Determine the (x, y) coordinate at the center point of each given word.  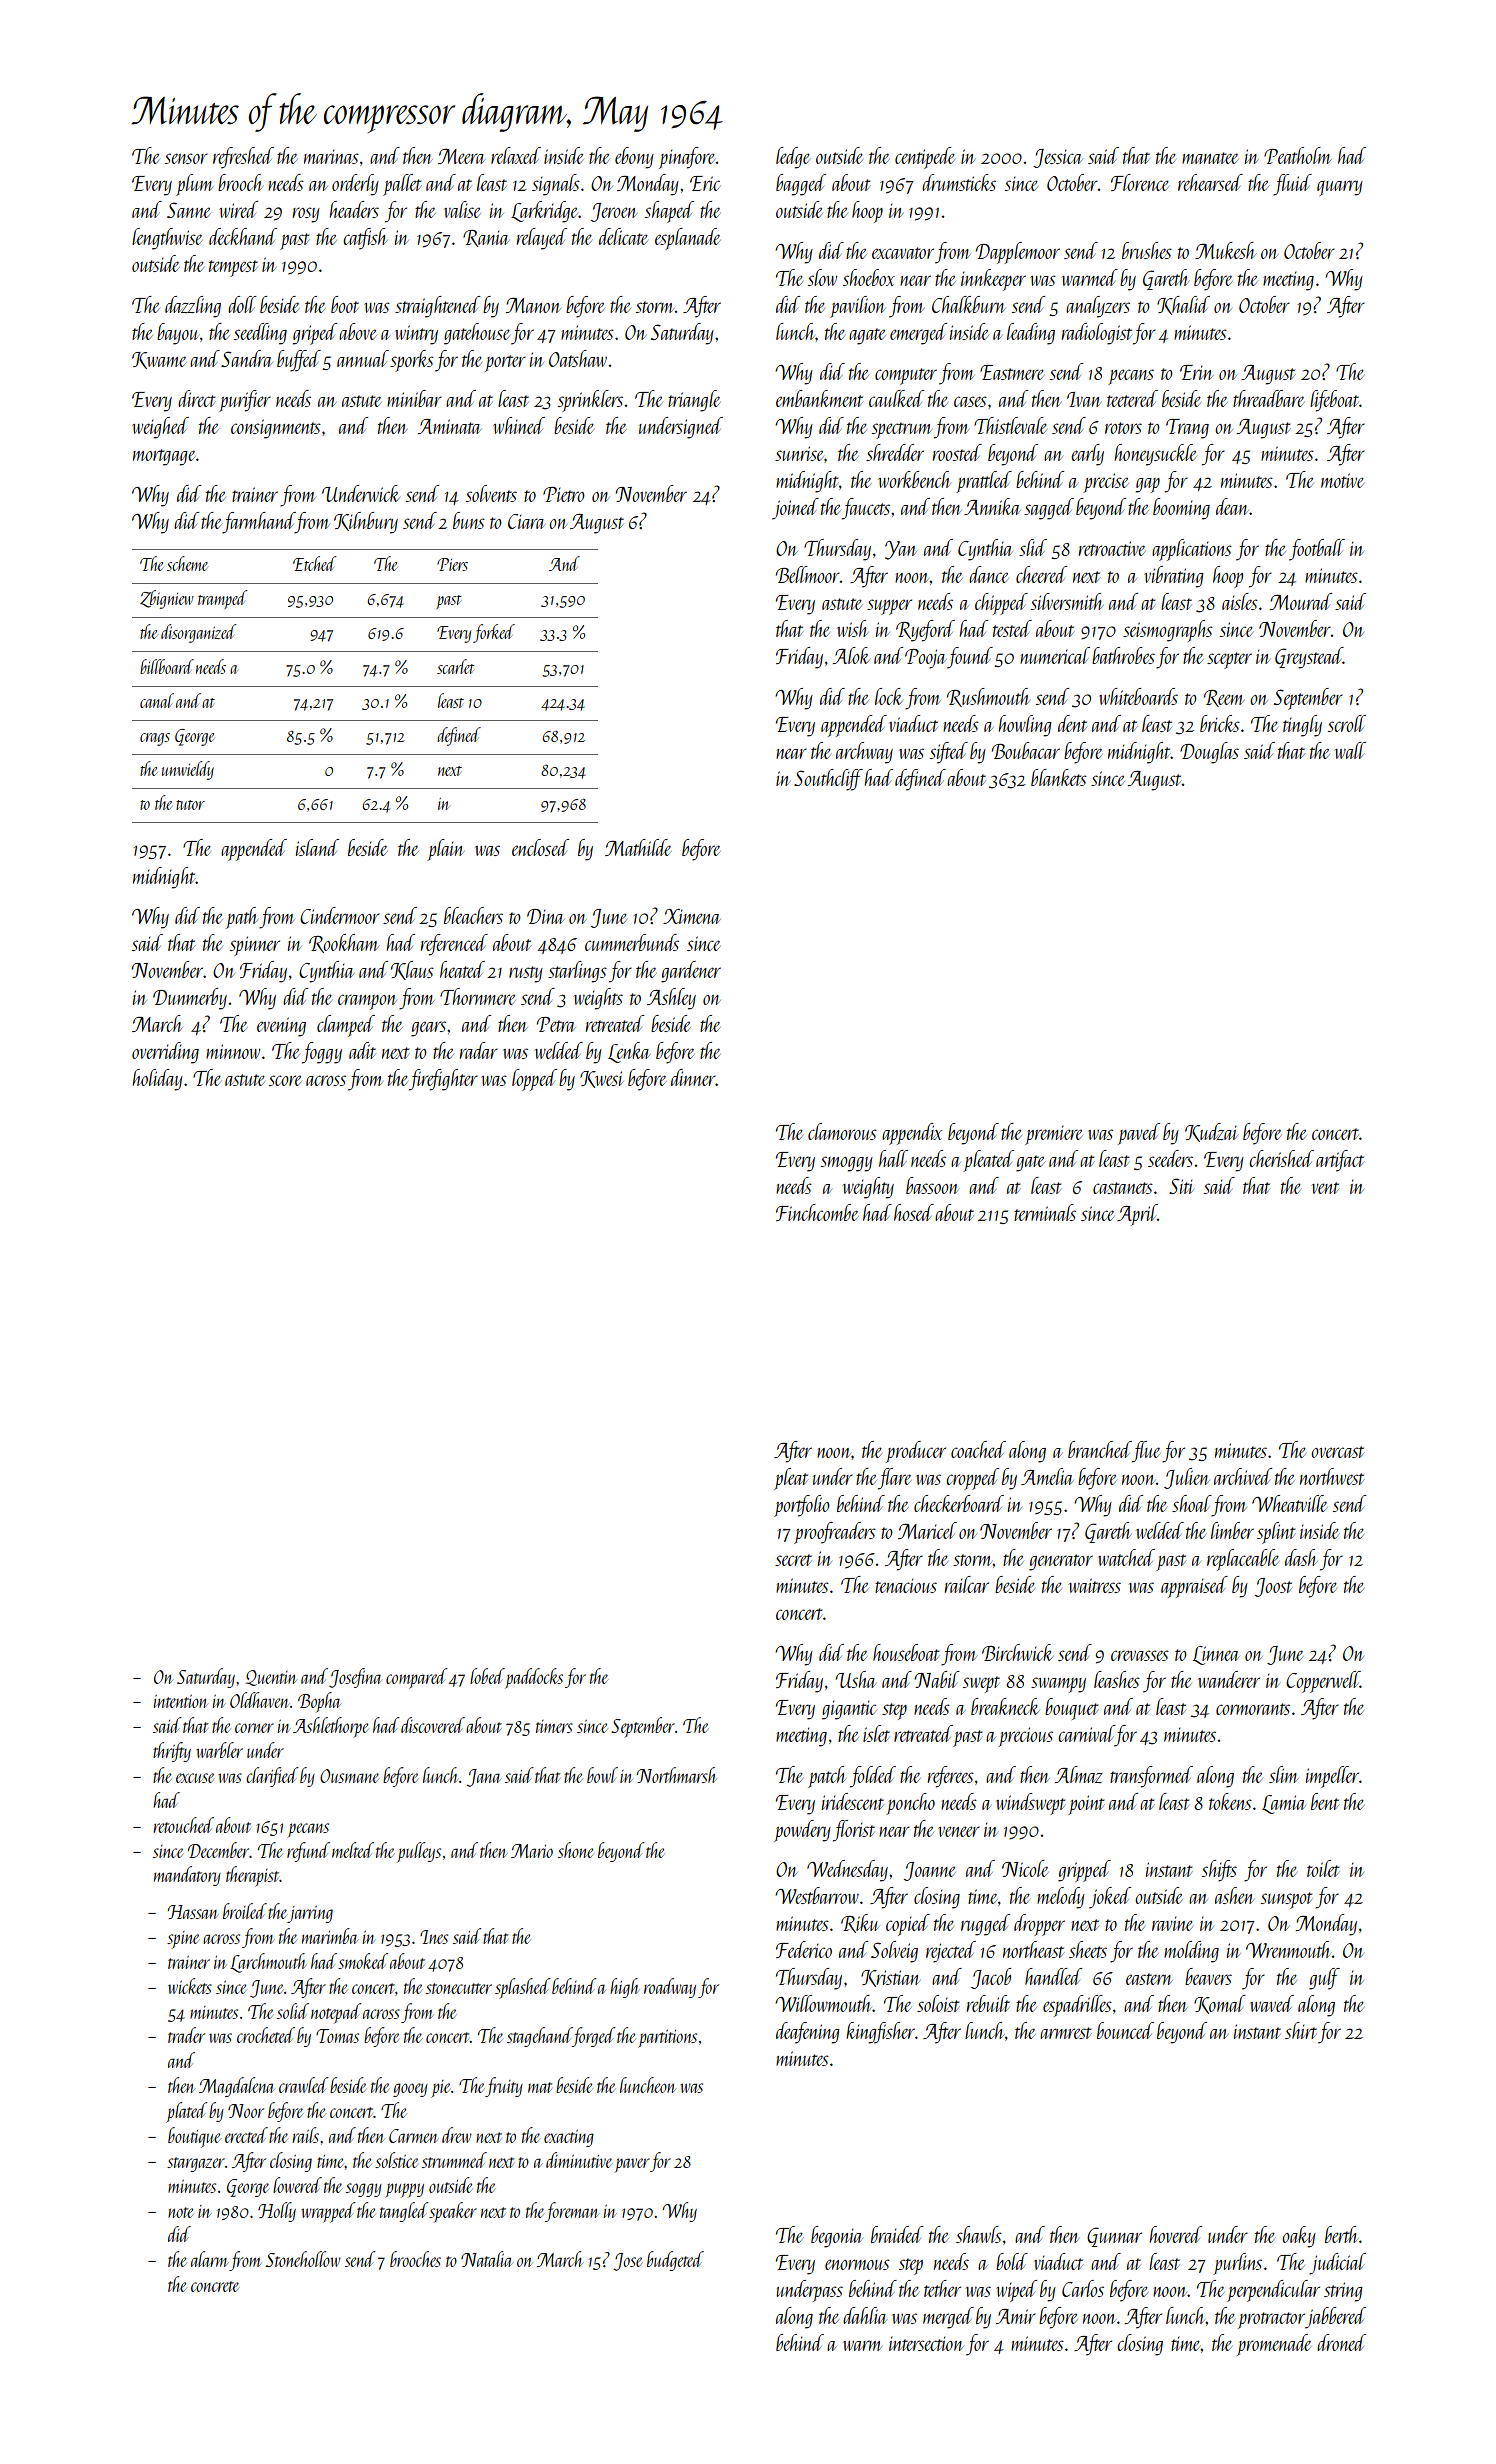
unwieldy (188, 770)
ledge (793, 158)
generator (1061, 1562)
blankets (1059, 777)
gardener (691, 972)
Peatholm (1298, 155)
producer (916, 1452)
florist (854, 1831)
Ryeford (925, 631)
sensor (186, 158)
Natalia (487, 2259)
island (317, 847)
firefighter (443, 1080)
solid (293, 2011)
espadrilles (1077, 2006)
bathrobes (1123, 655)
